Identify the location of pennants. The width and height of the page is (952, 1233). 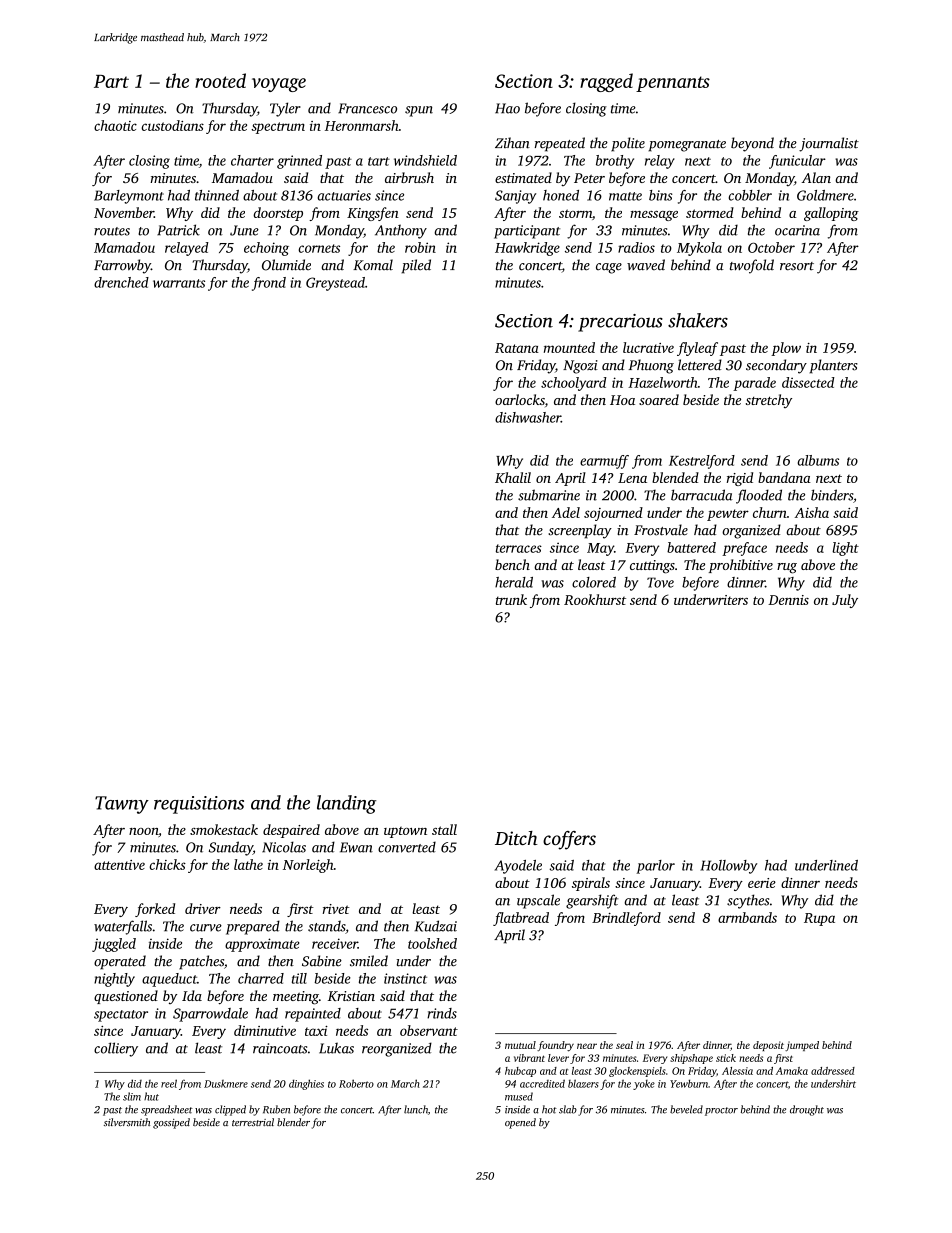
(673, 84).
